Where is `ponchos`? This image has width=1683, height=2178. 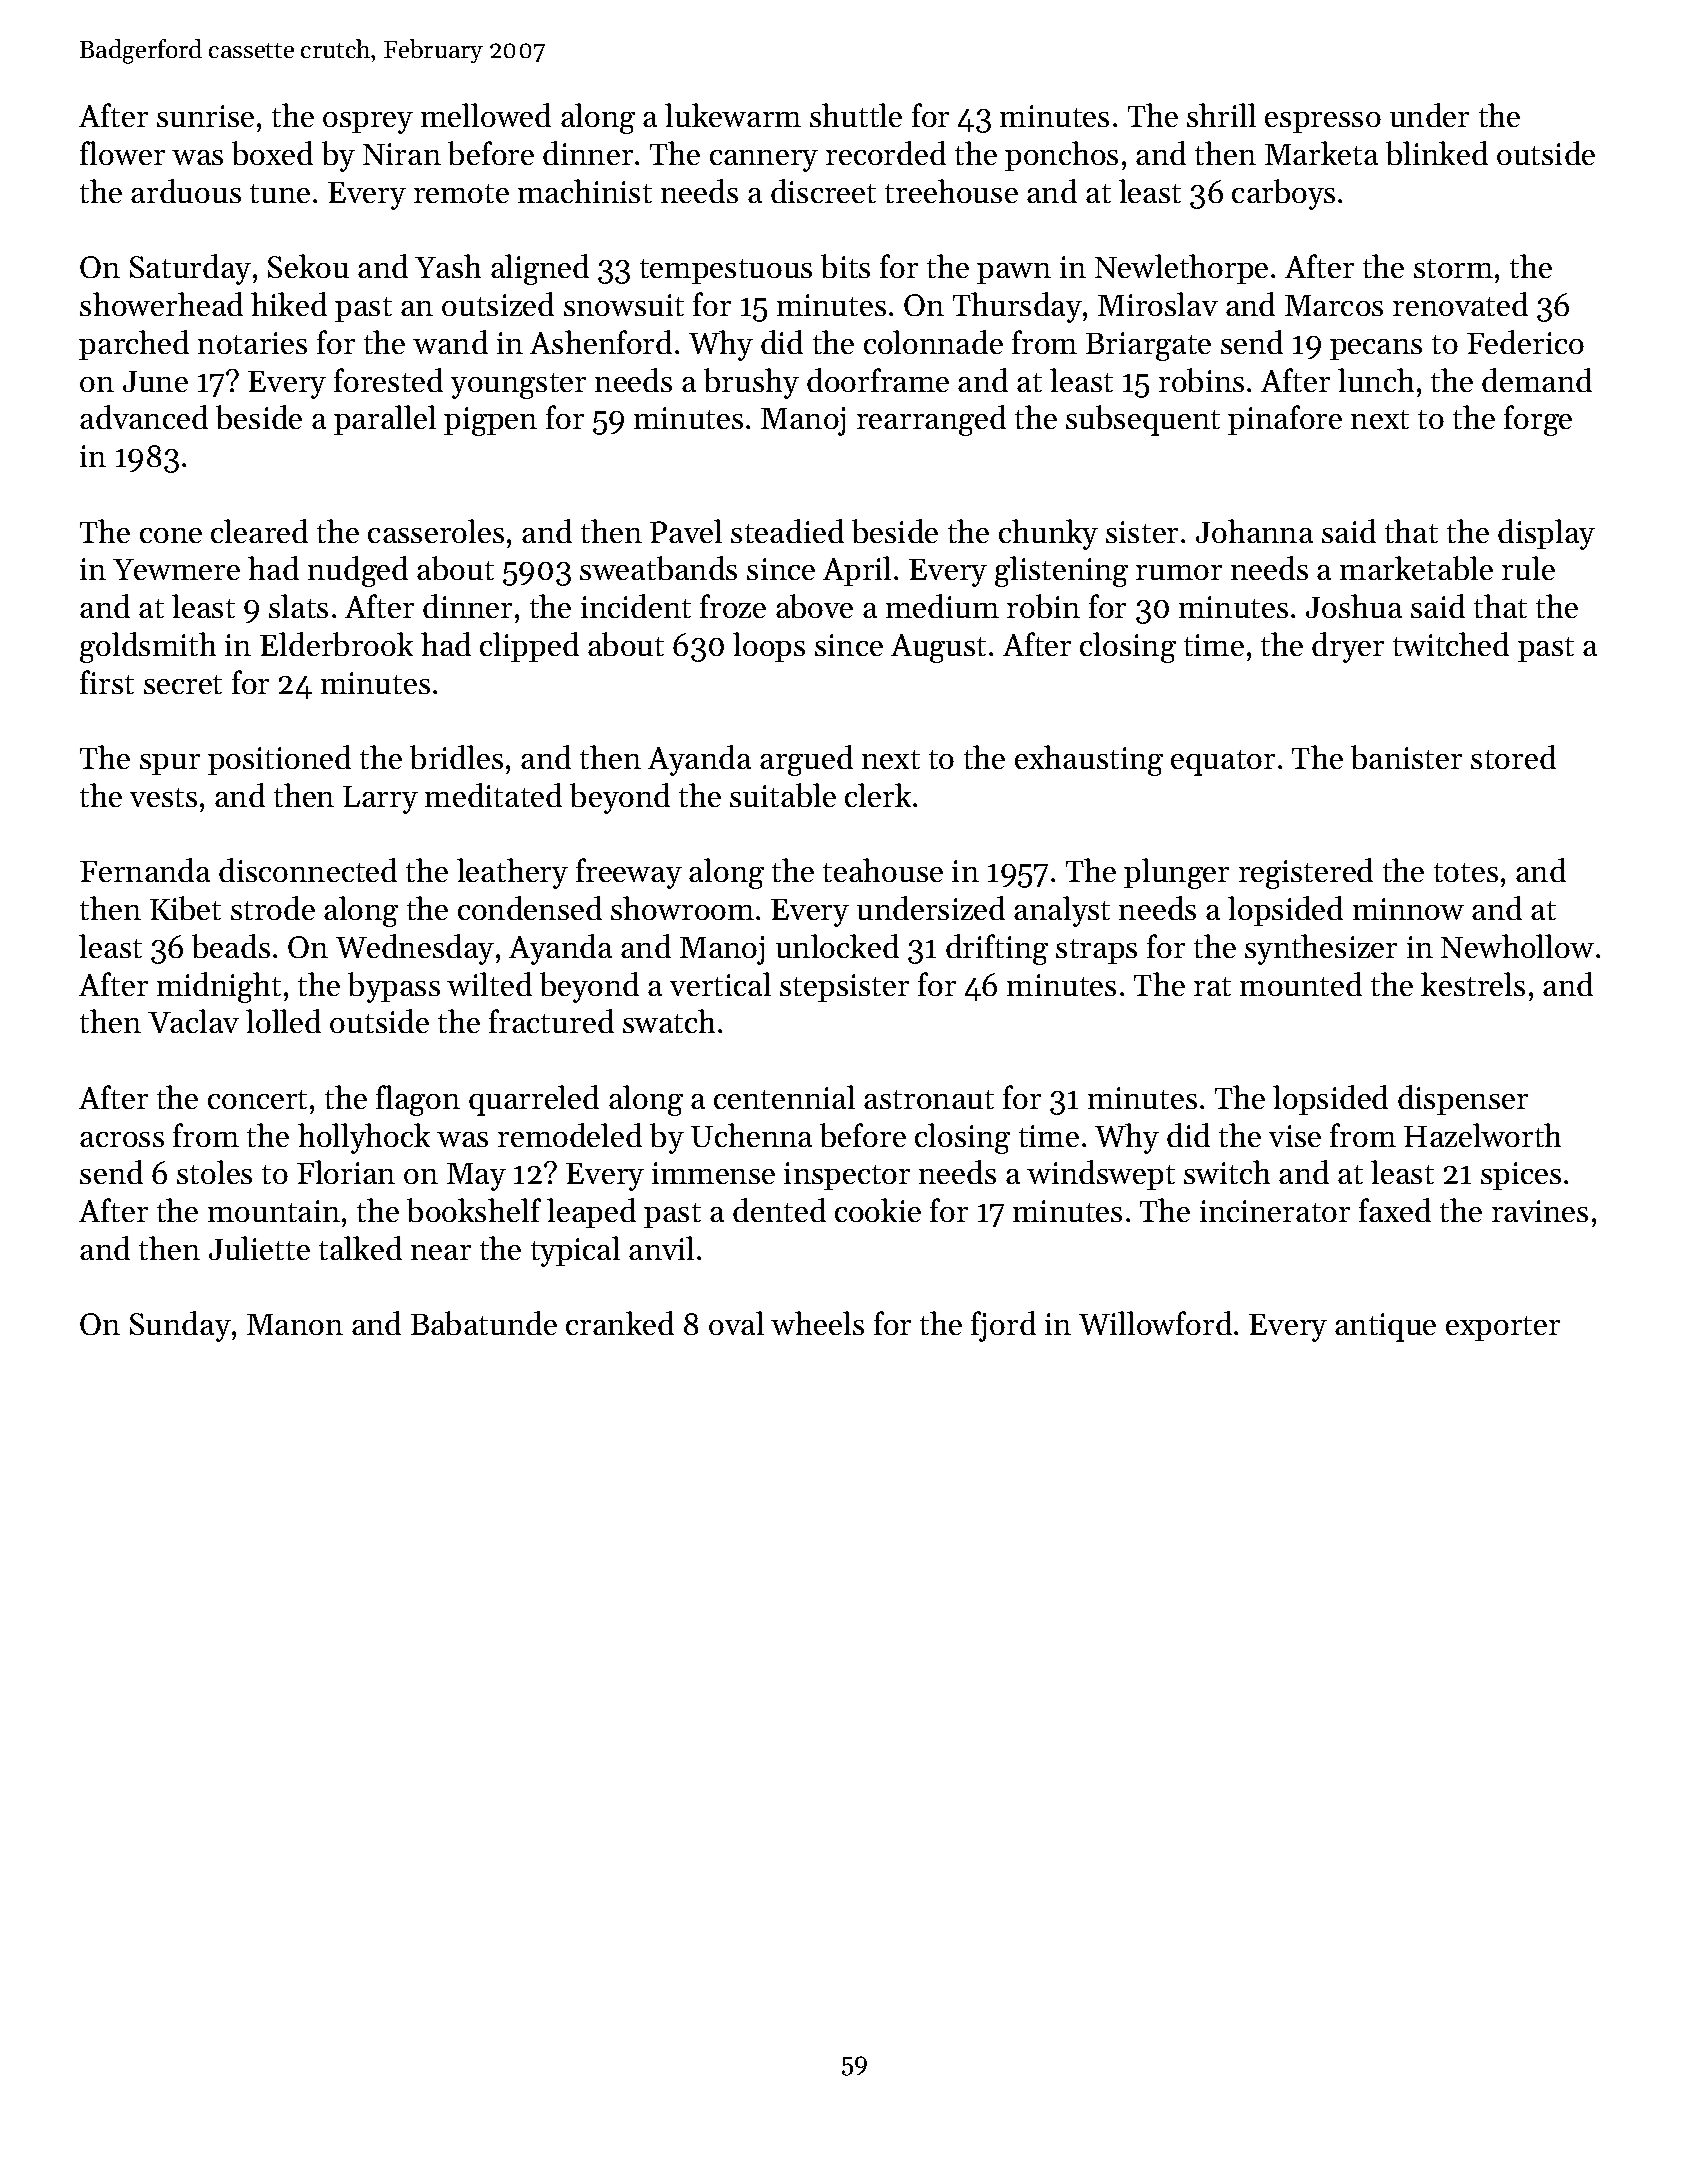
ponchos is located at coordinates (1061, 156).
